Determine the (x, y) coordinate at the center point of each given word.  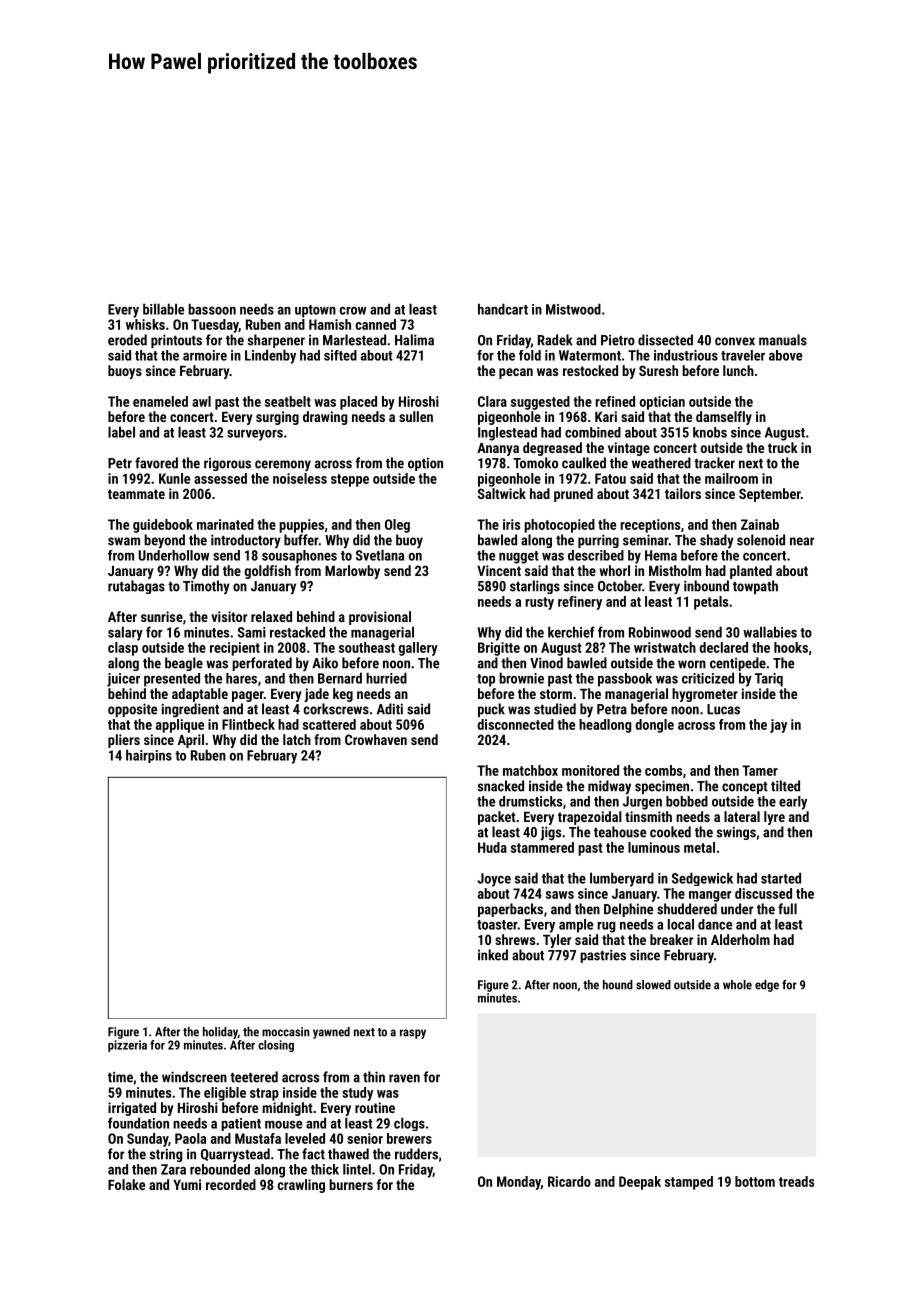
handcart (503, 309)
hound (618, 985)
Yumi (187, 1184)
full (787, 909)
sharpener (276, 341)
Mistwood (573, 309)
